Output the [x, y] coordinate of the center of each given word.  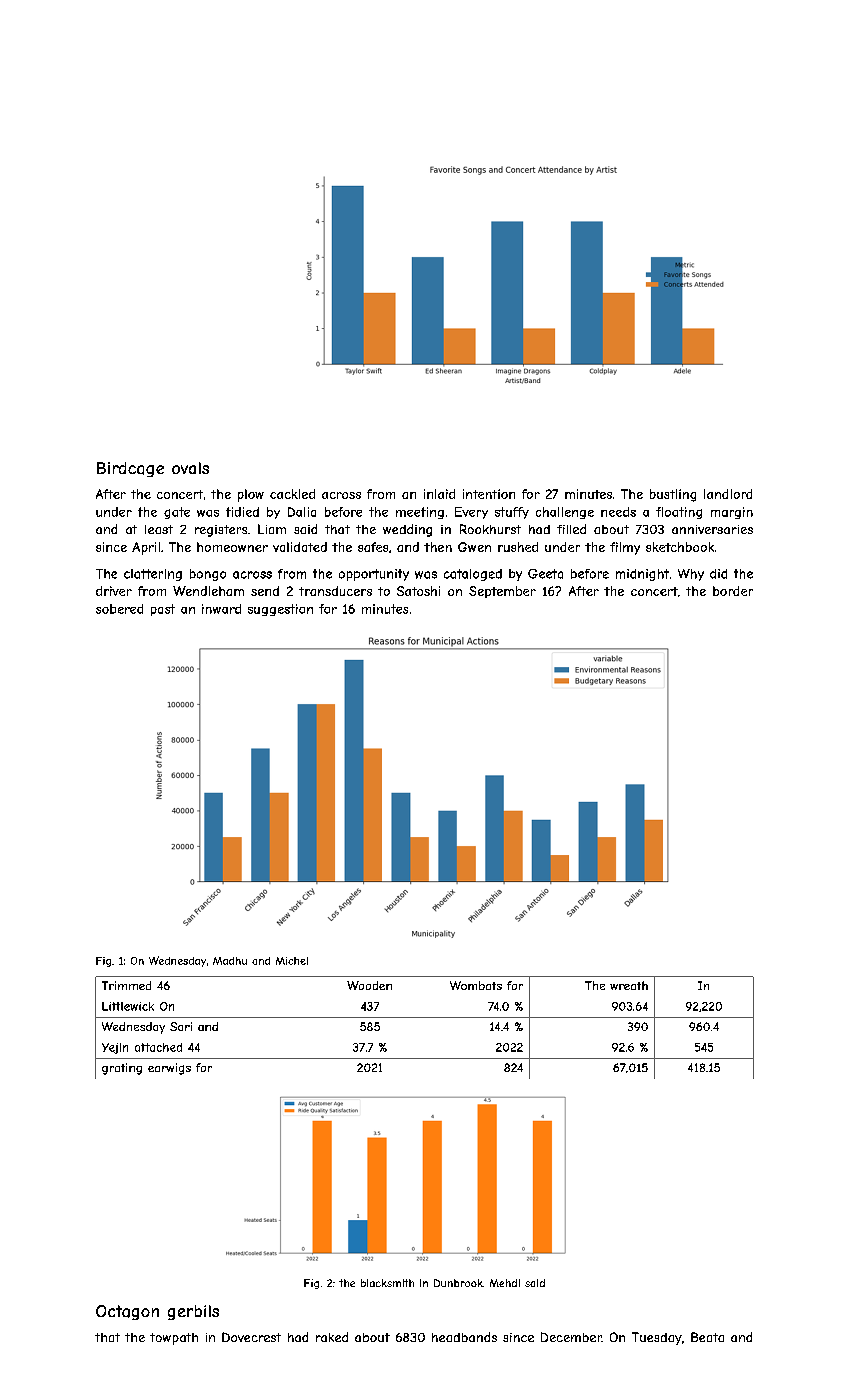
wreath [629, 985]
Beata [707, 1337]
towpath [174, 1339]
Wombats [476, 985]
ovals [190, 468]
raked [332, 1337]
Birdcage [130, 469]
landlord [728, 494]
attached [158, 1047]
